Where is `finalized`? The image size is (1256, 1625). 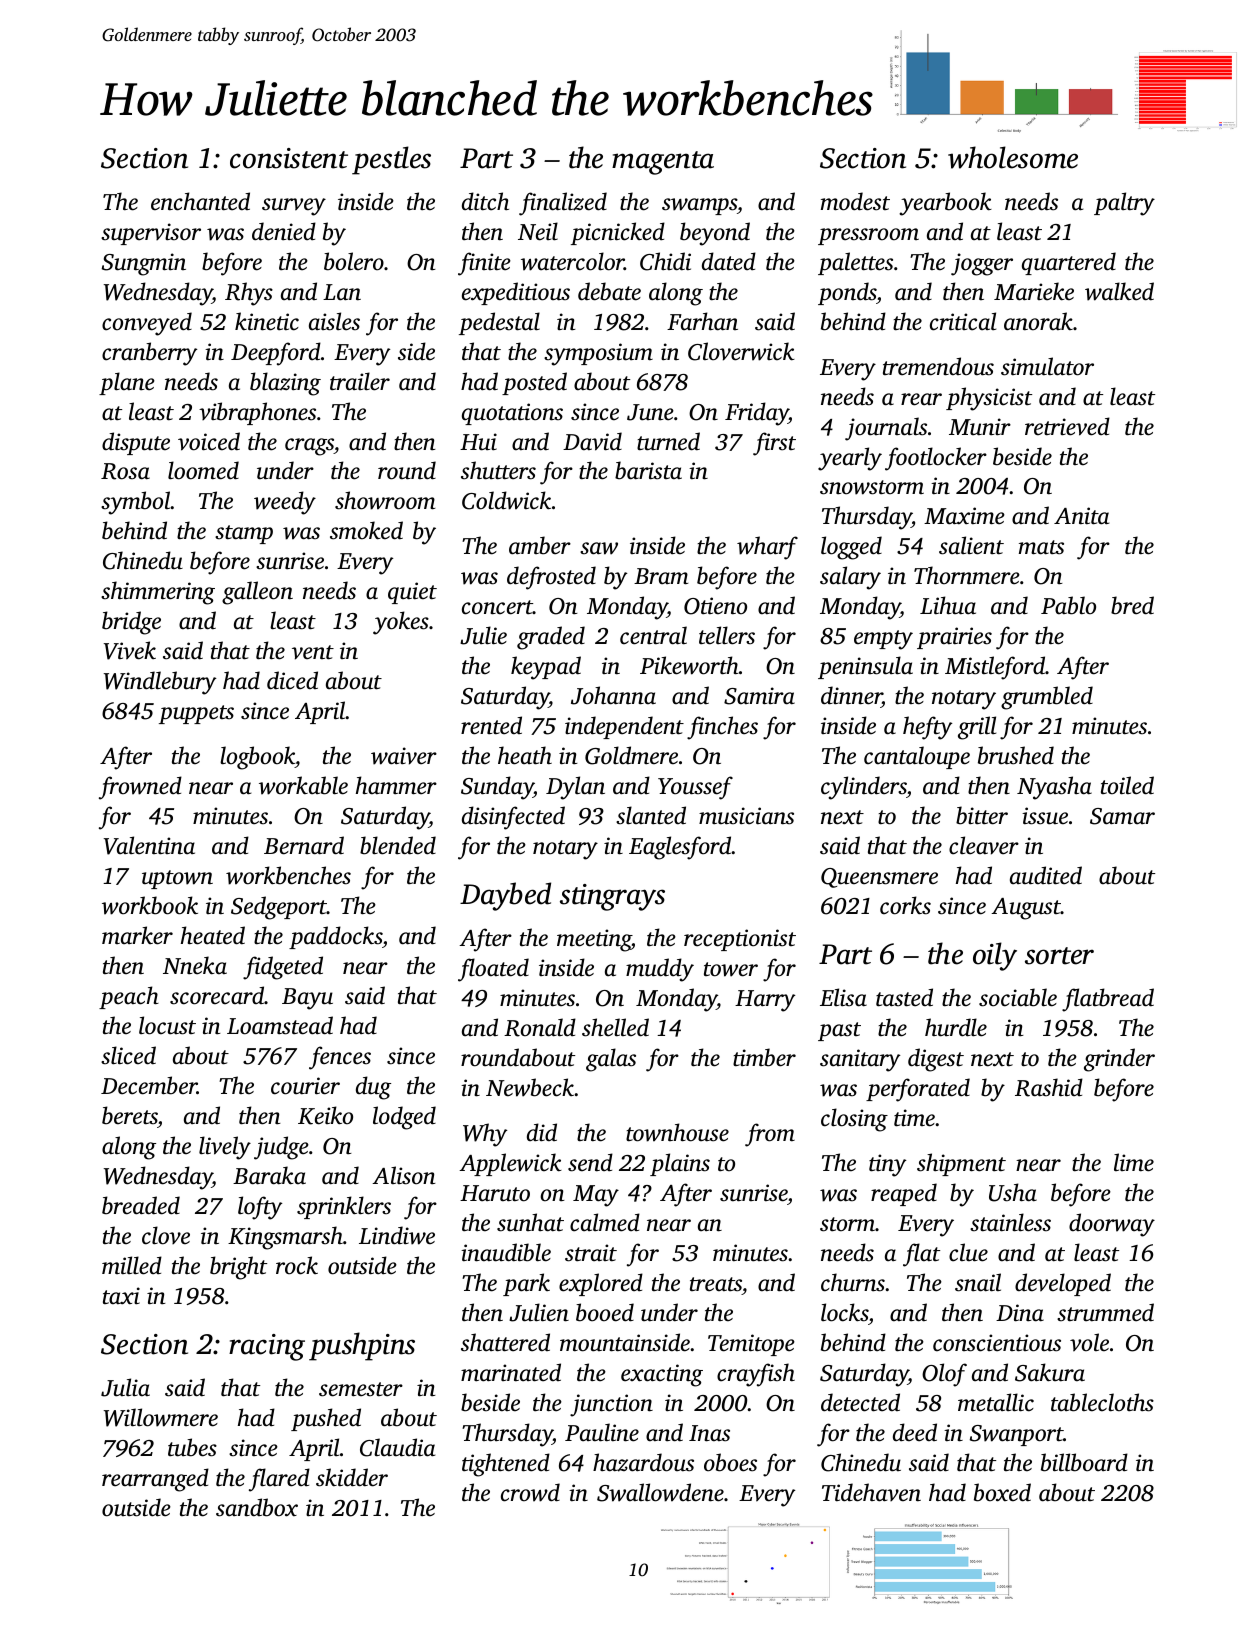
finalized is located at coordinates (563, 204).
